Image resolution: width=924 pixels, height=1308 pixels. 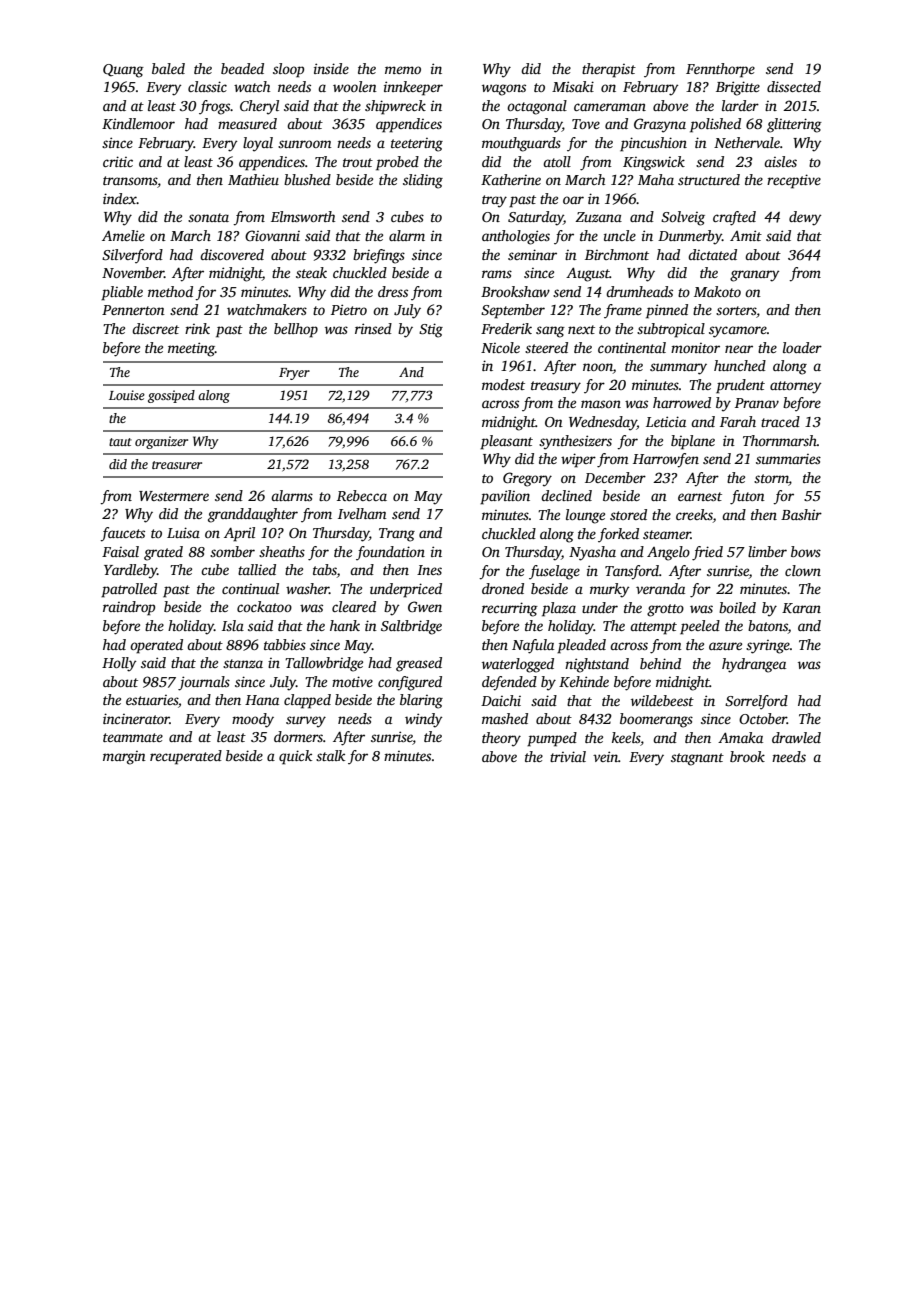 I want to click on Amaka, so click(x=740, y=737).
